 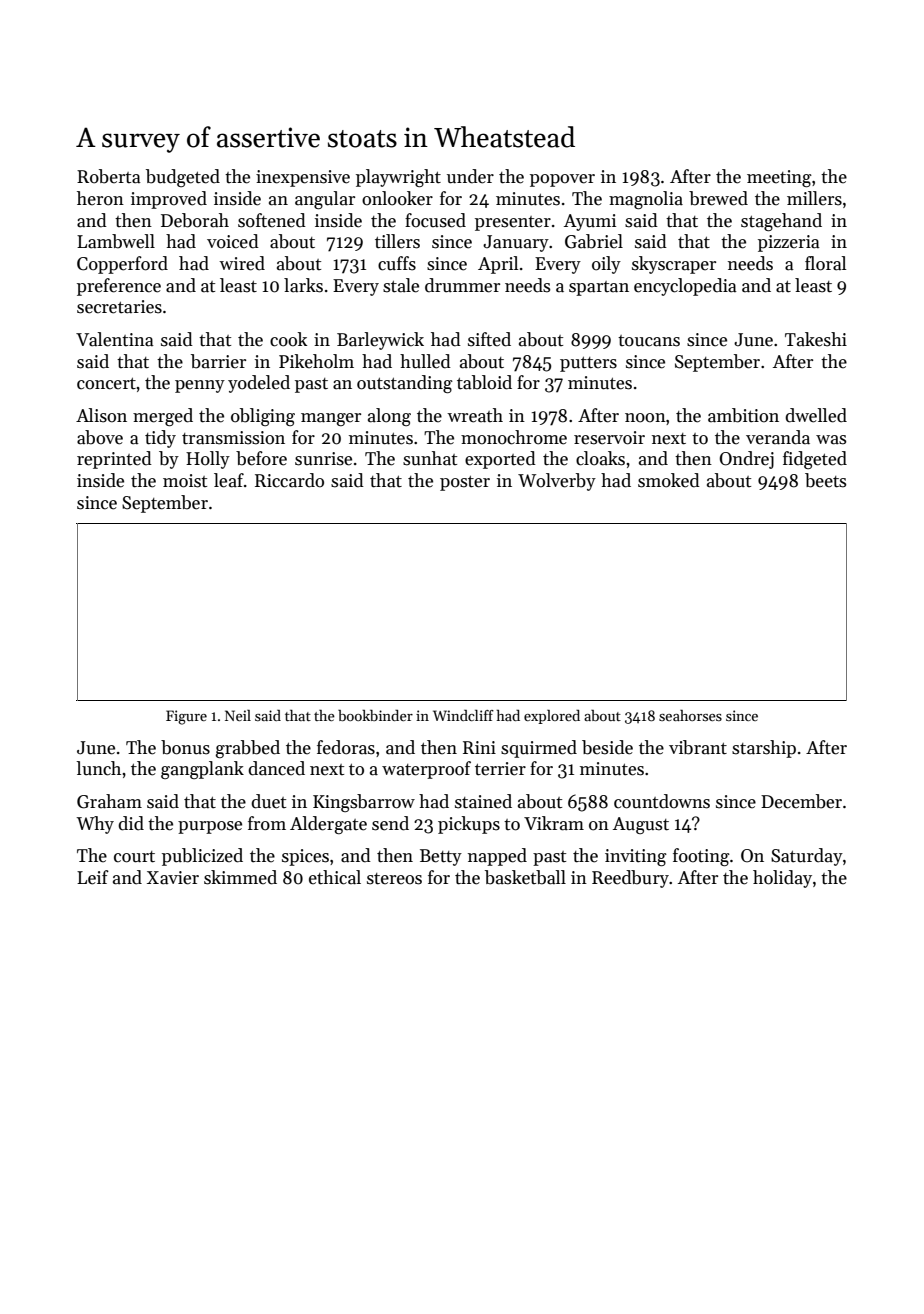 What do you see at coordinates (375, 715) in the page?
I see `bookbinder` at bounding box center [375, 715].
